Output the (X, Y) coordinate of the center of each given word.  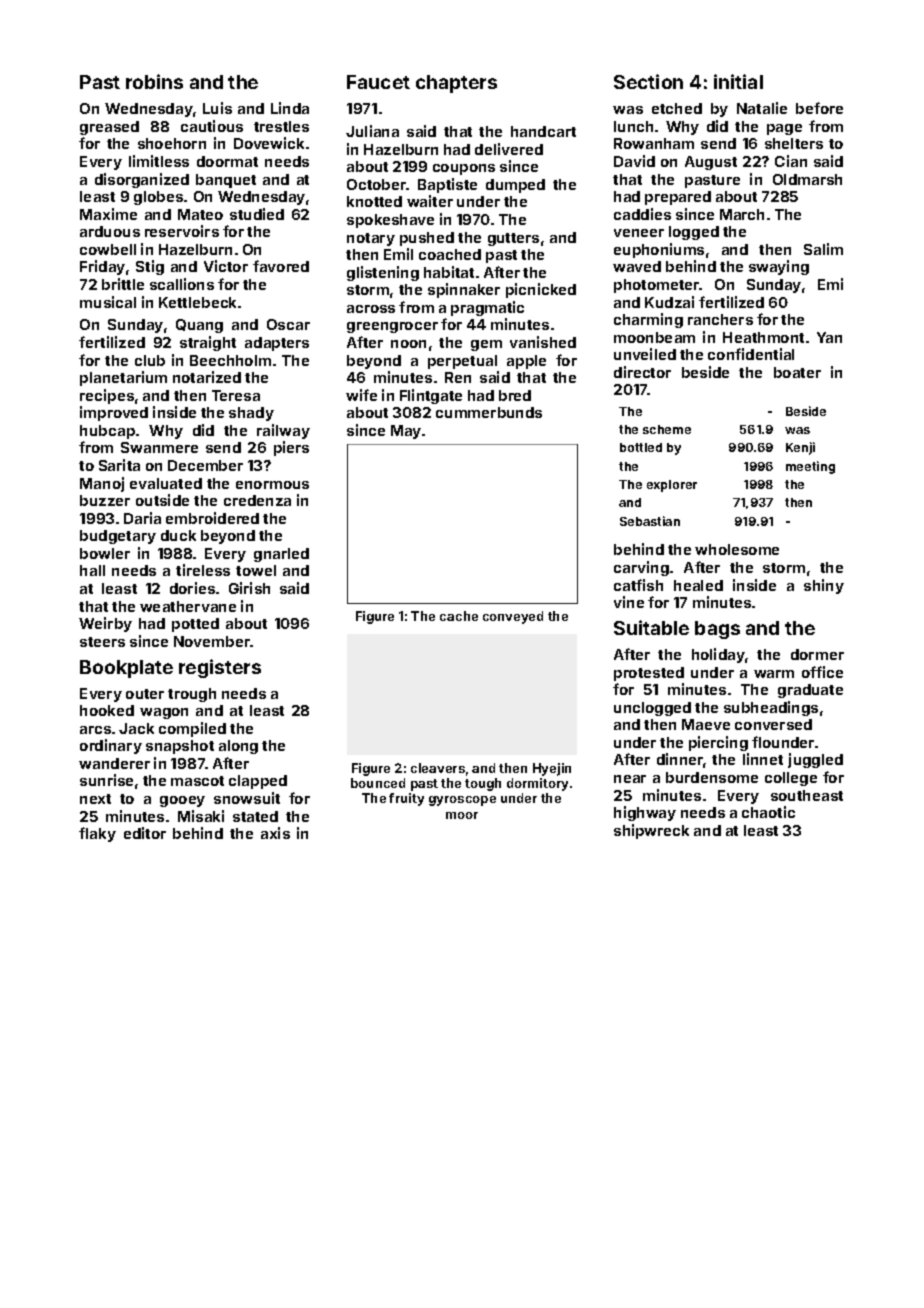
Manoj (102, 484)
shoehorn (172, 143)
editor (145, 833)
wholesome (737, 549)
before (819, 108)
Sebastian (650, 521)
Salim (823, 249)
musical (108, 302)
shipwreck (651, 831)
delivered (509, 149)
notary (371, 239)
